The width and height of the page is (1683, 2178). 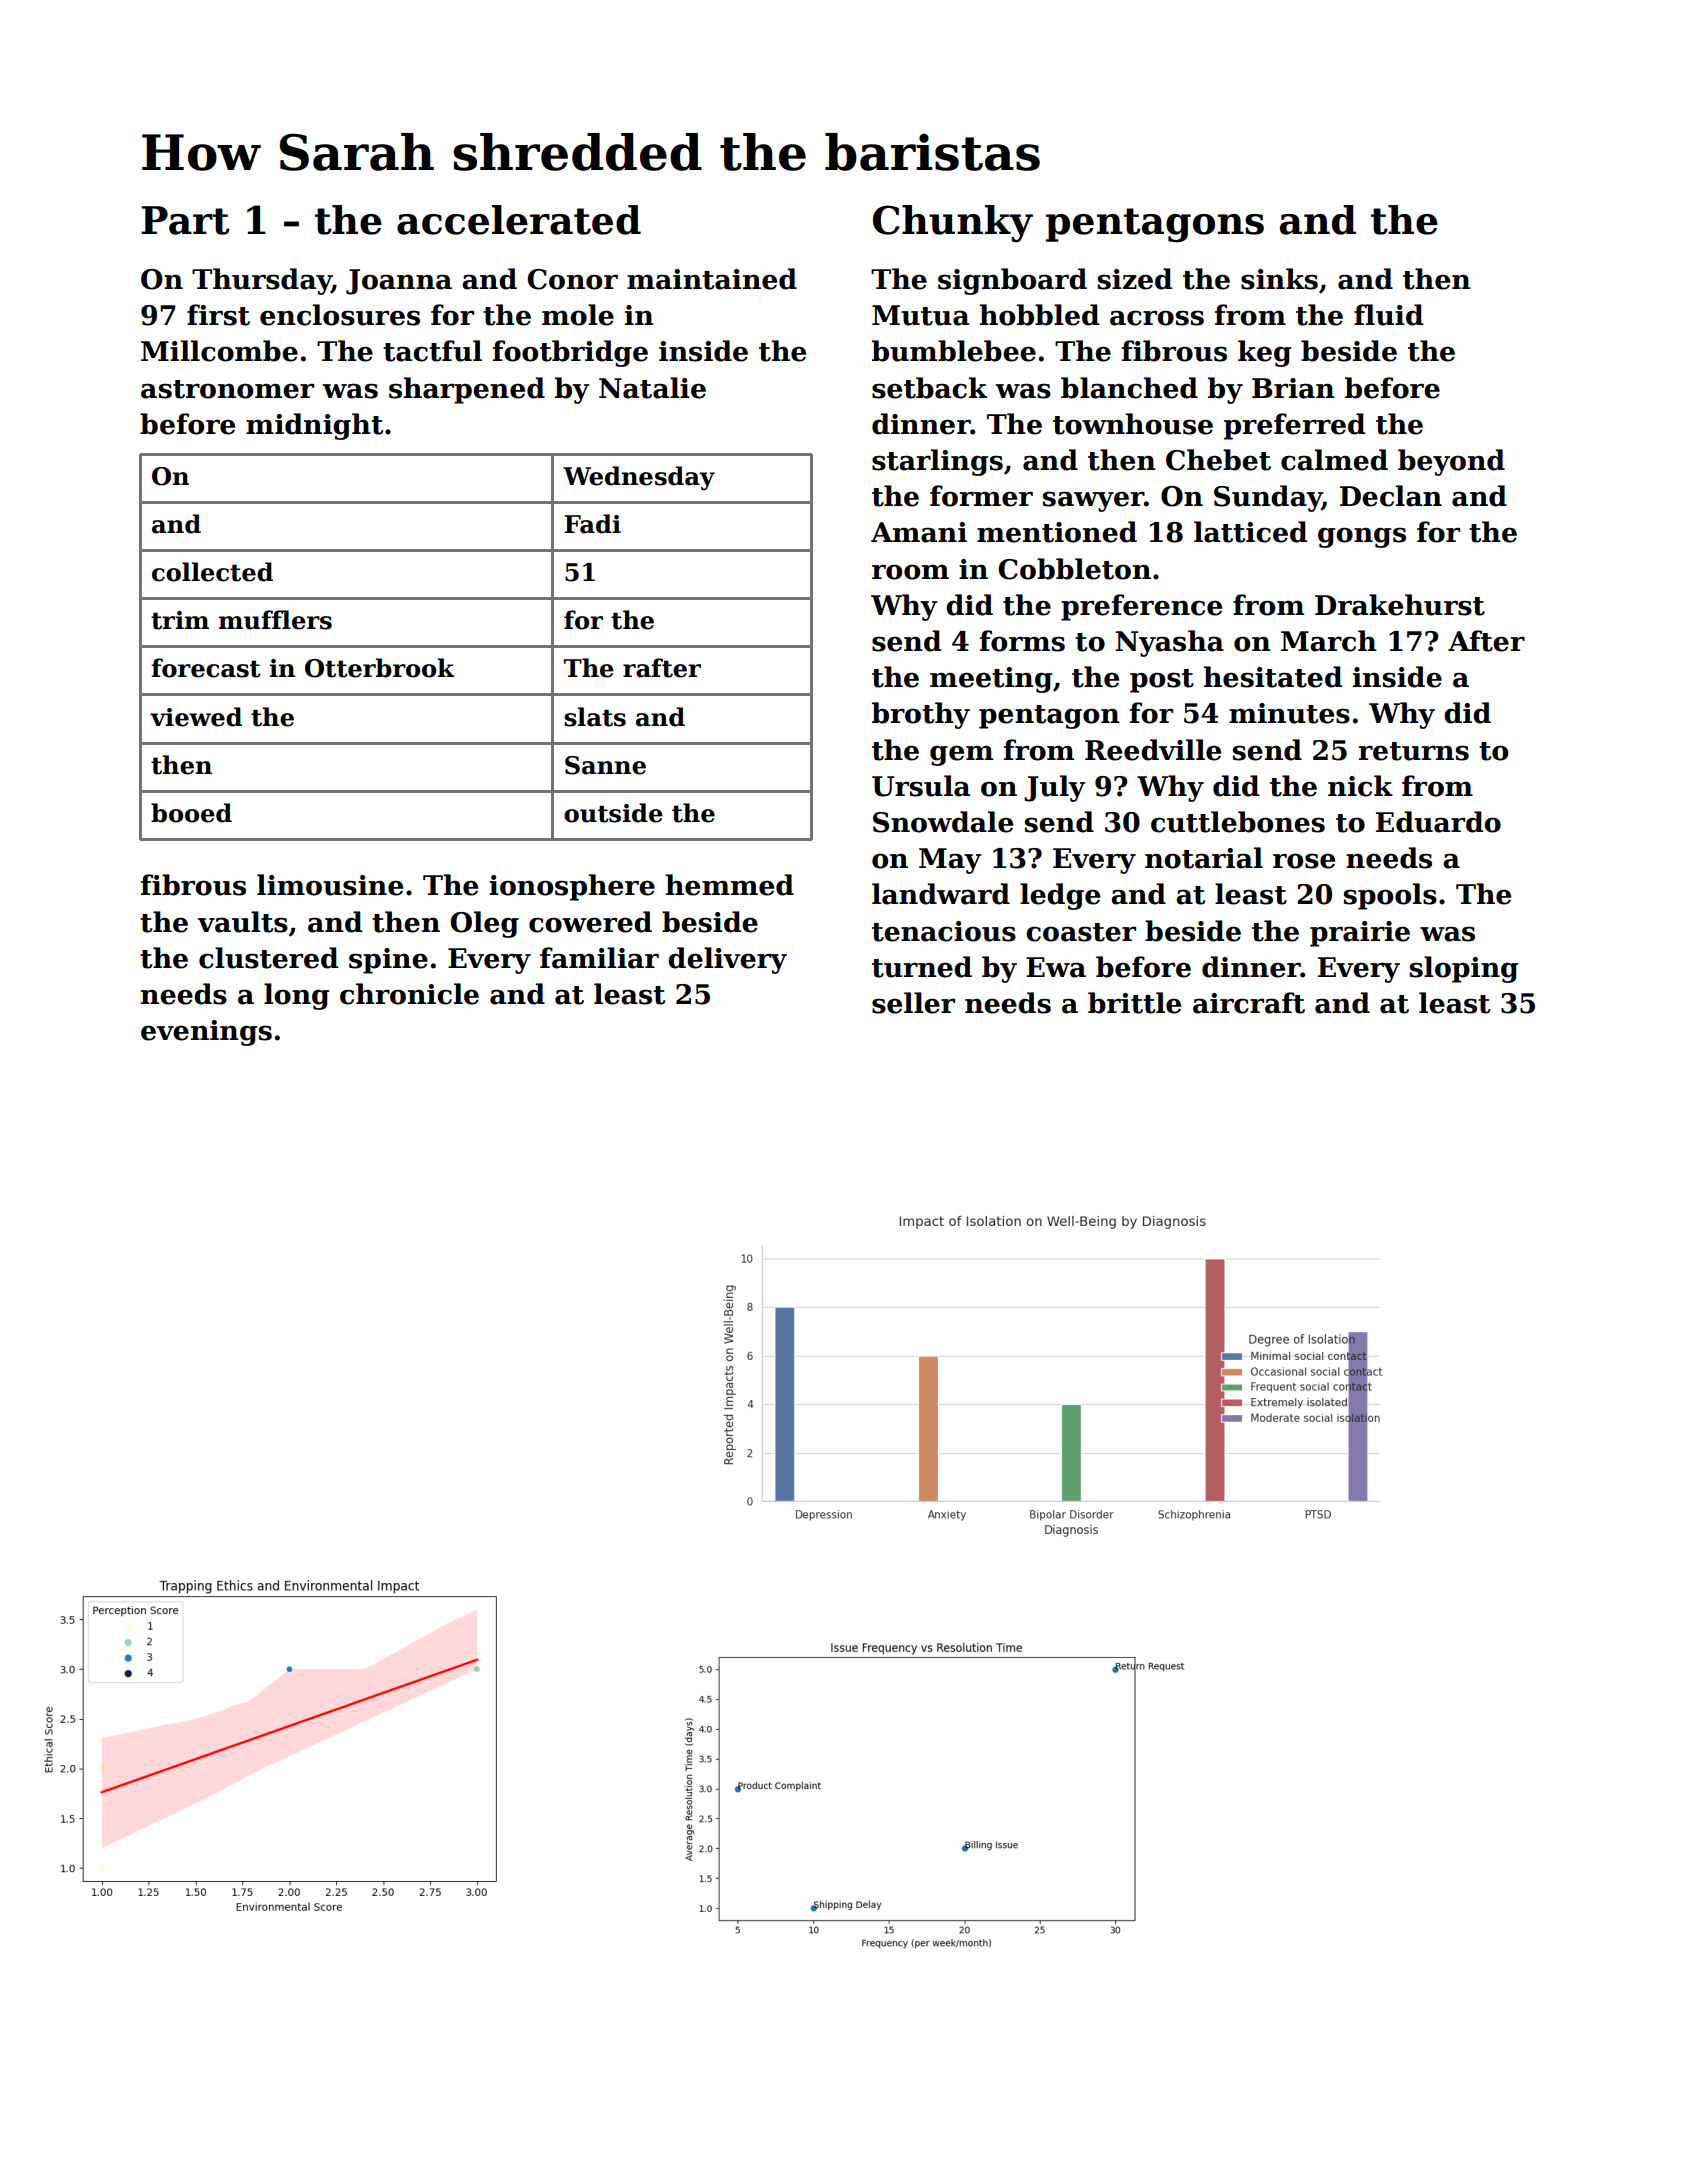 What do you see at coordinates (185, 220) in the page?
I see `Part` at bounding box center [185, 220].
